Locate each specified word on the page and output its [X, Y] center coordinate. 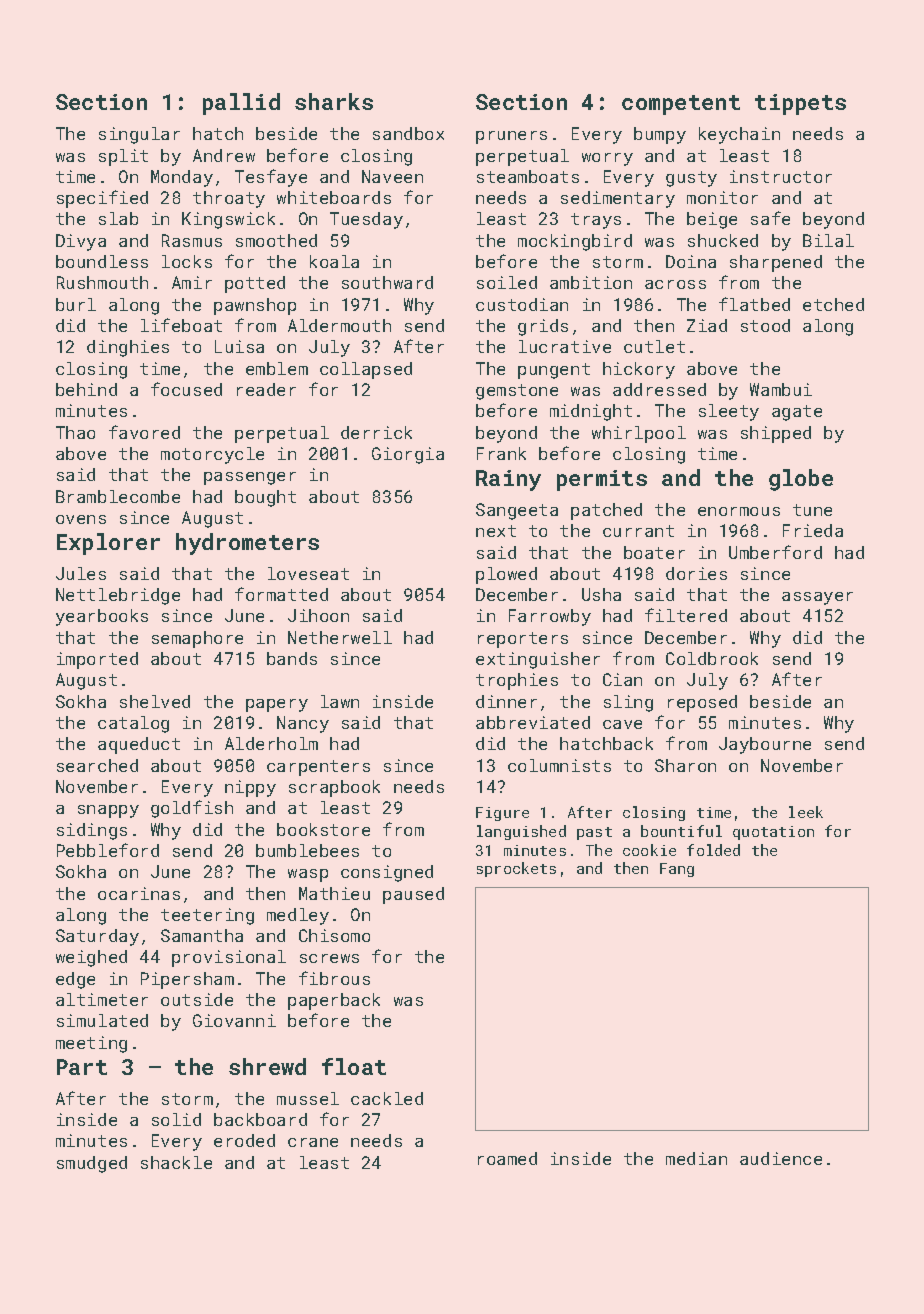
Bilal [828, 240]
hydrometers [247, 544]
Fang [677, 870]
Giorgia [408, 455]
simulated [102, 1020]
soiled [507, 282]
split [123, 157]
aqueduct [139, 745]
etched [833, 304]
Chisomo [334, 935]
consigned [387, 873]
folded [713, 850]
